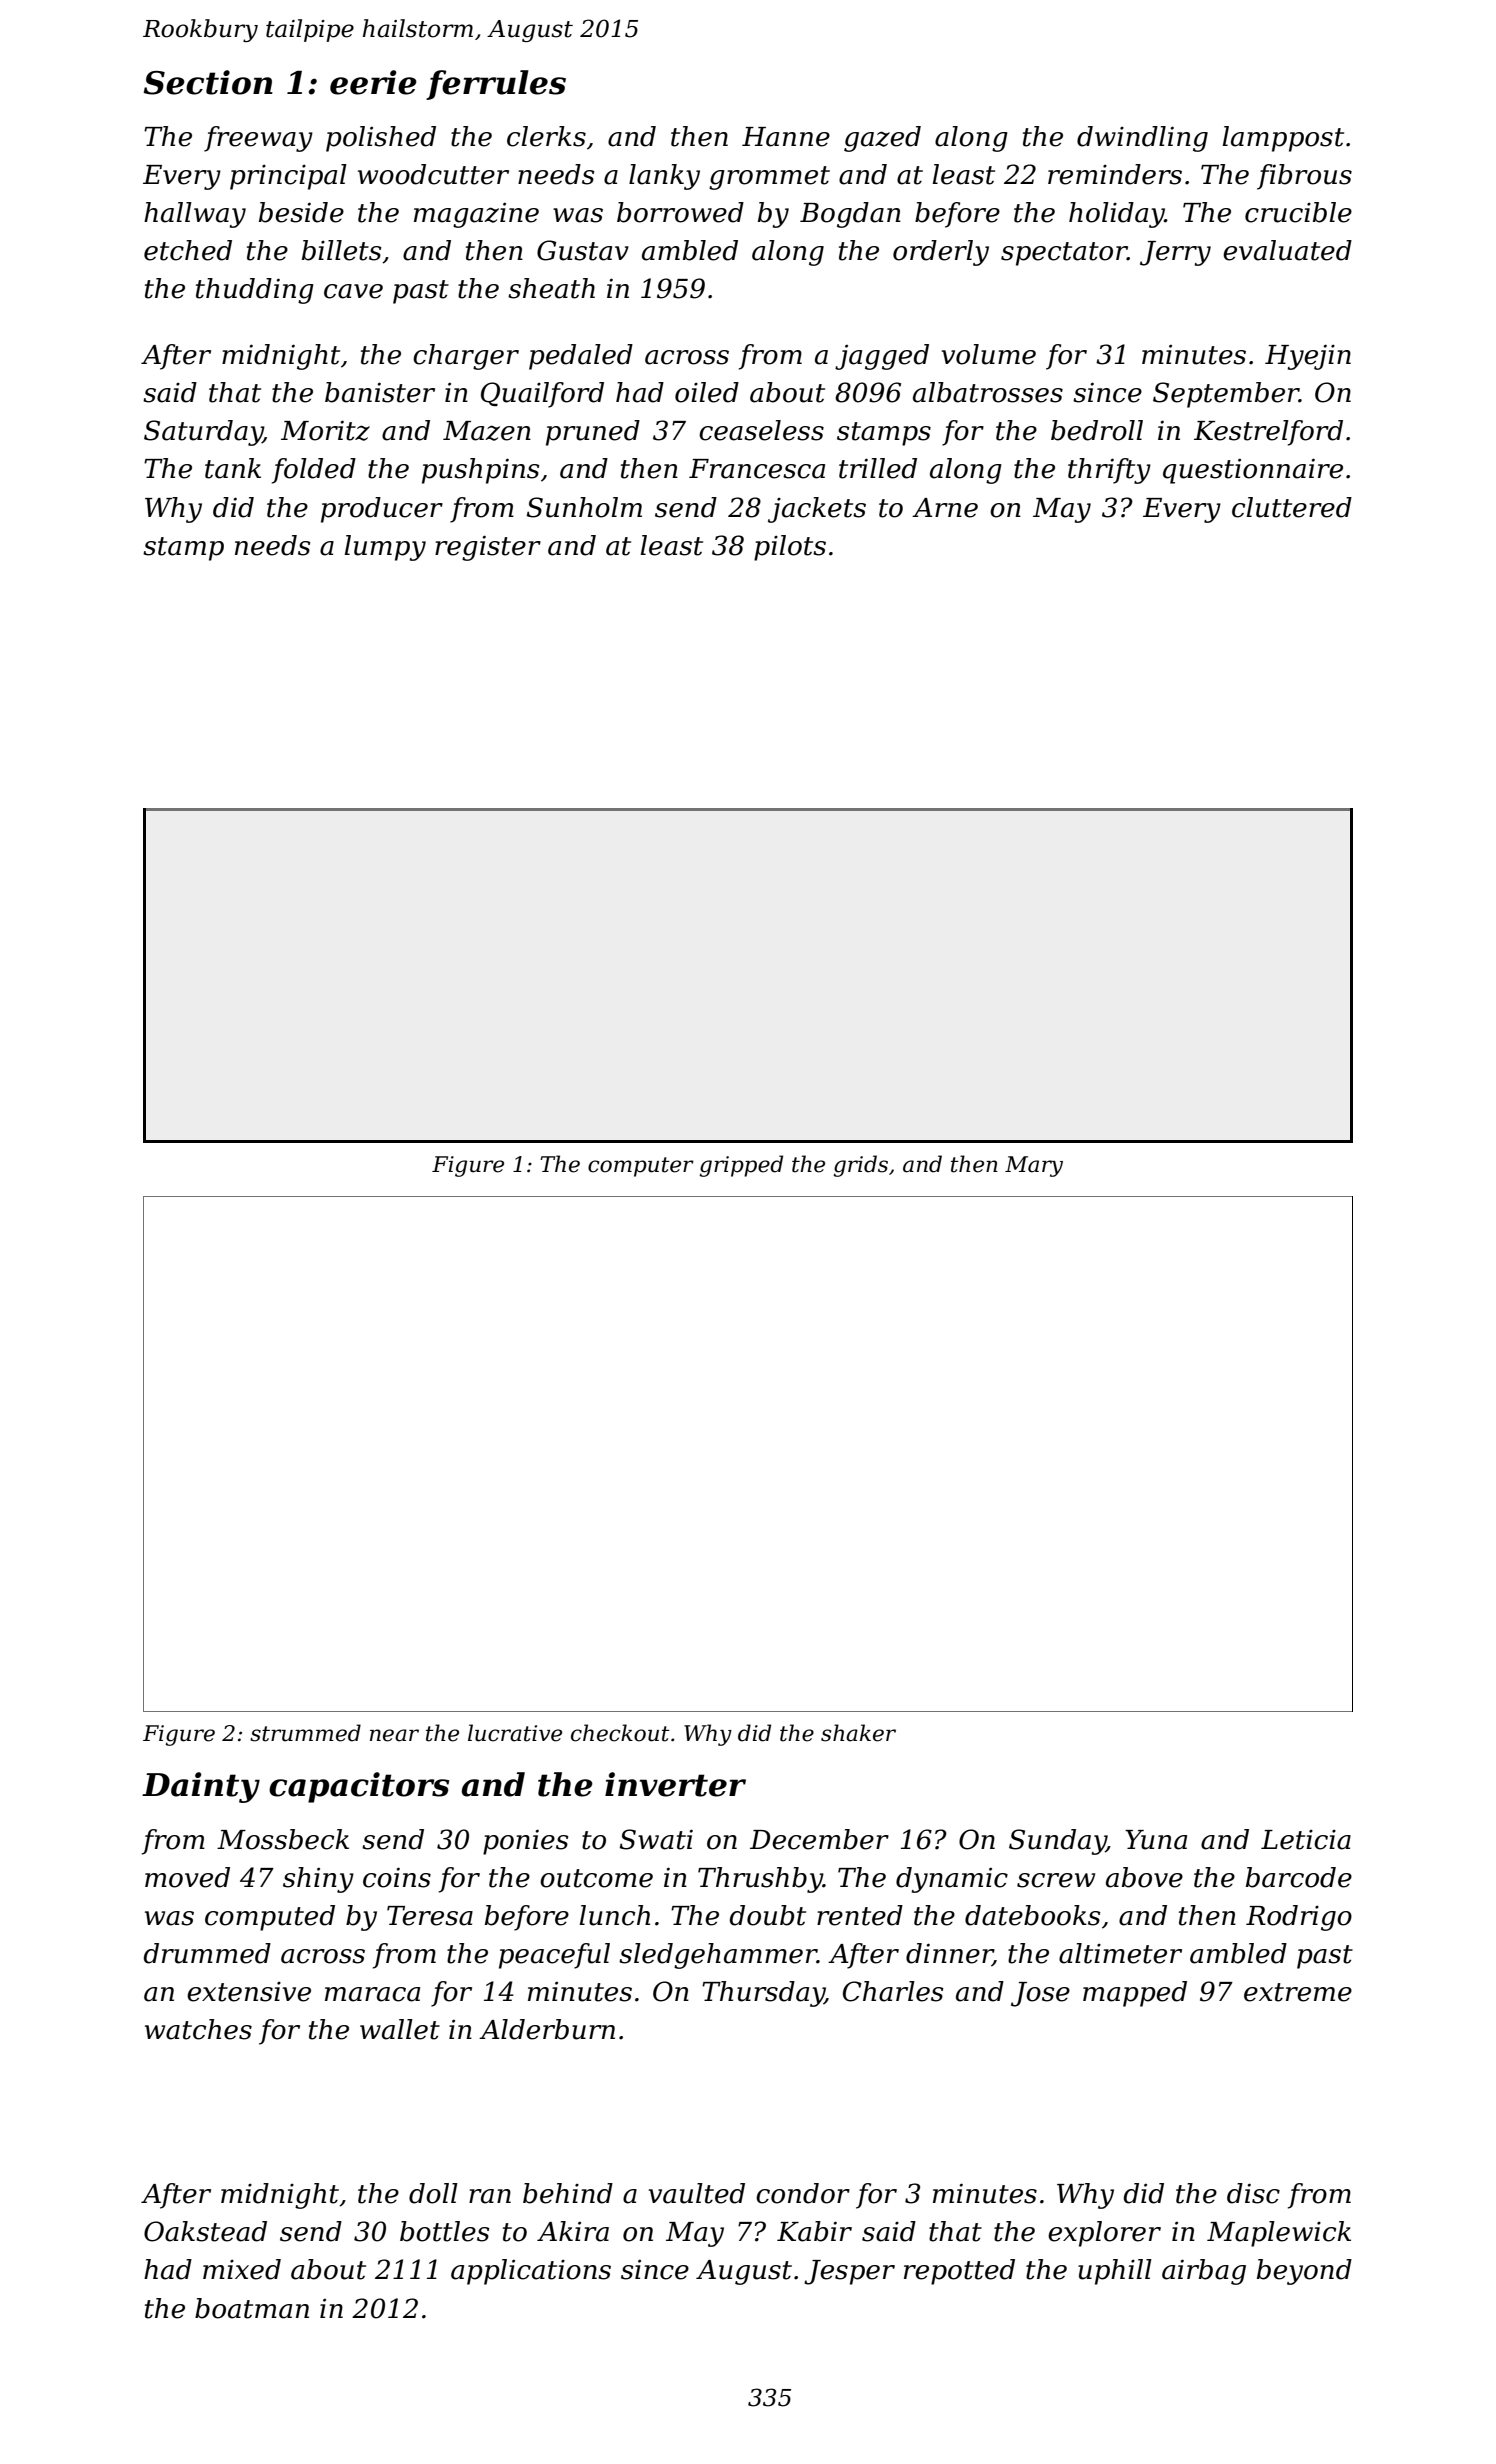 The image size is (1496, 2464). Describe the element at coordinates (1144, 1877) in the screenshot. I see `above` at that location.
